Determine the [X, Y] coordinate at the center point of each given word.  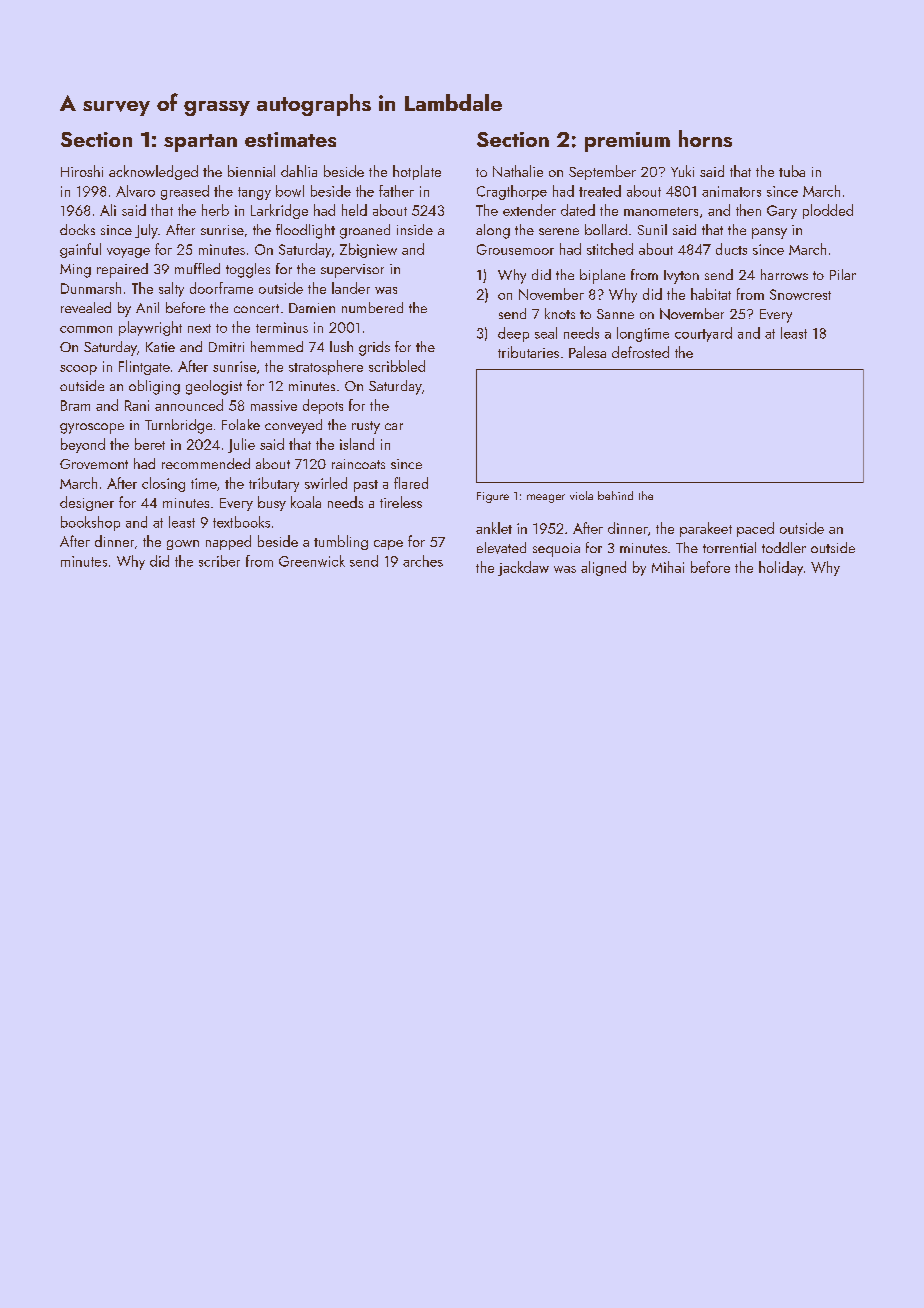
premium [627, 142]
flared [411, 483]
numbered [372, 307]
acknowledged [153, 172]
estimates [290, 139]
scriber [219, 561]
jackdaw [523, 568]
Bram [75, 405]
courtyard [703, 334]
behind [615, 495]
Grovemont [94, 464]
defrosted [640, 352]
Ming [75, 271]
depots [323, 406]
